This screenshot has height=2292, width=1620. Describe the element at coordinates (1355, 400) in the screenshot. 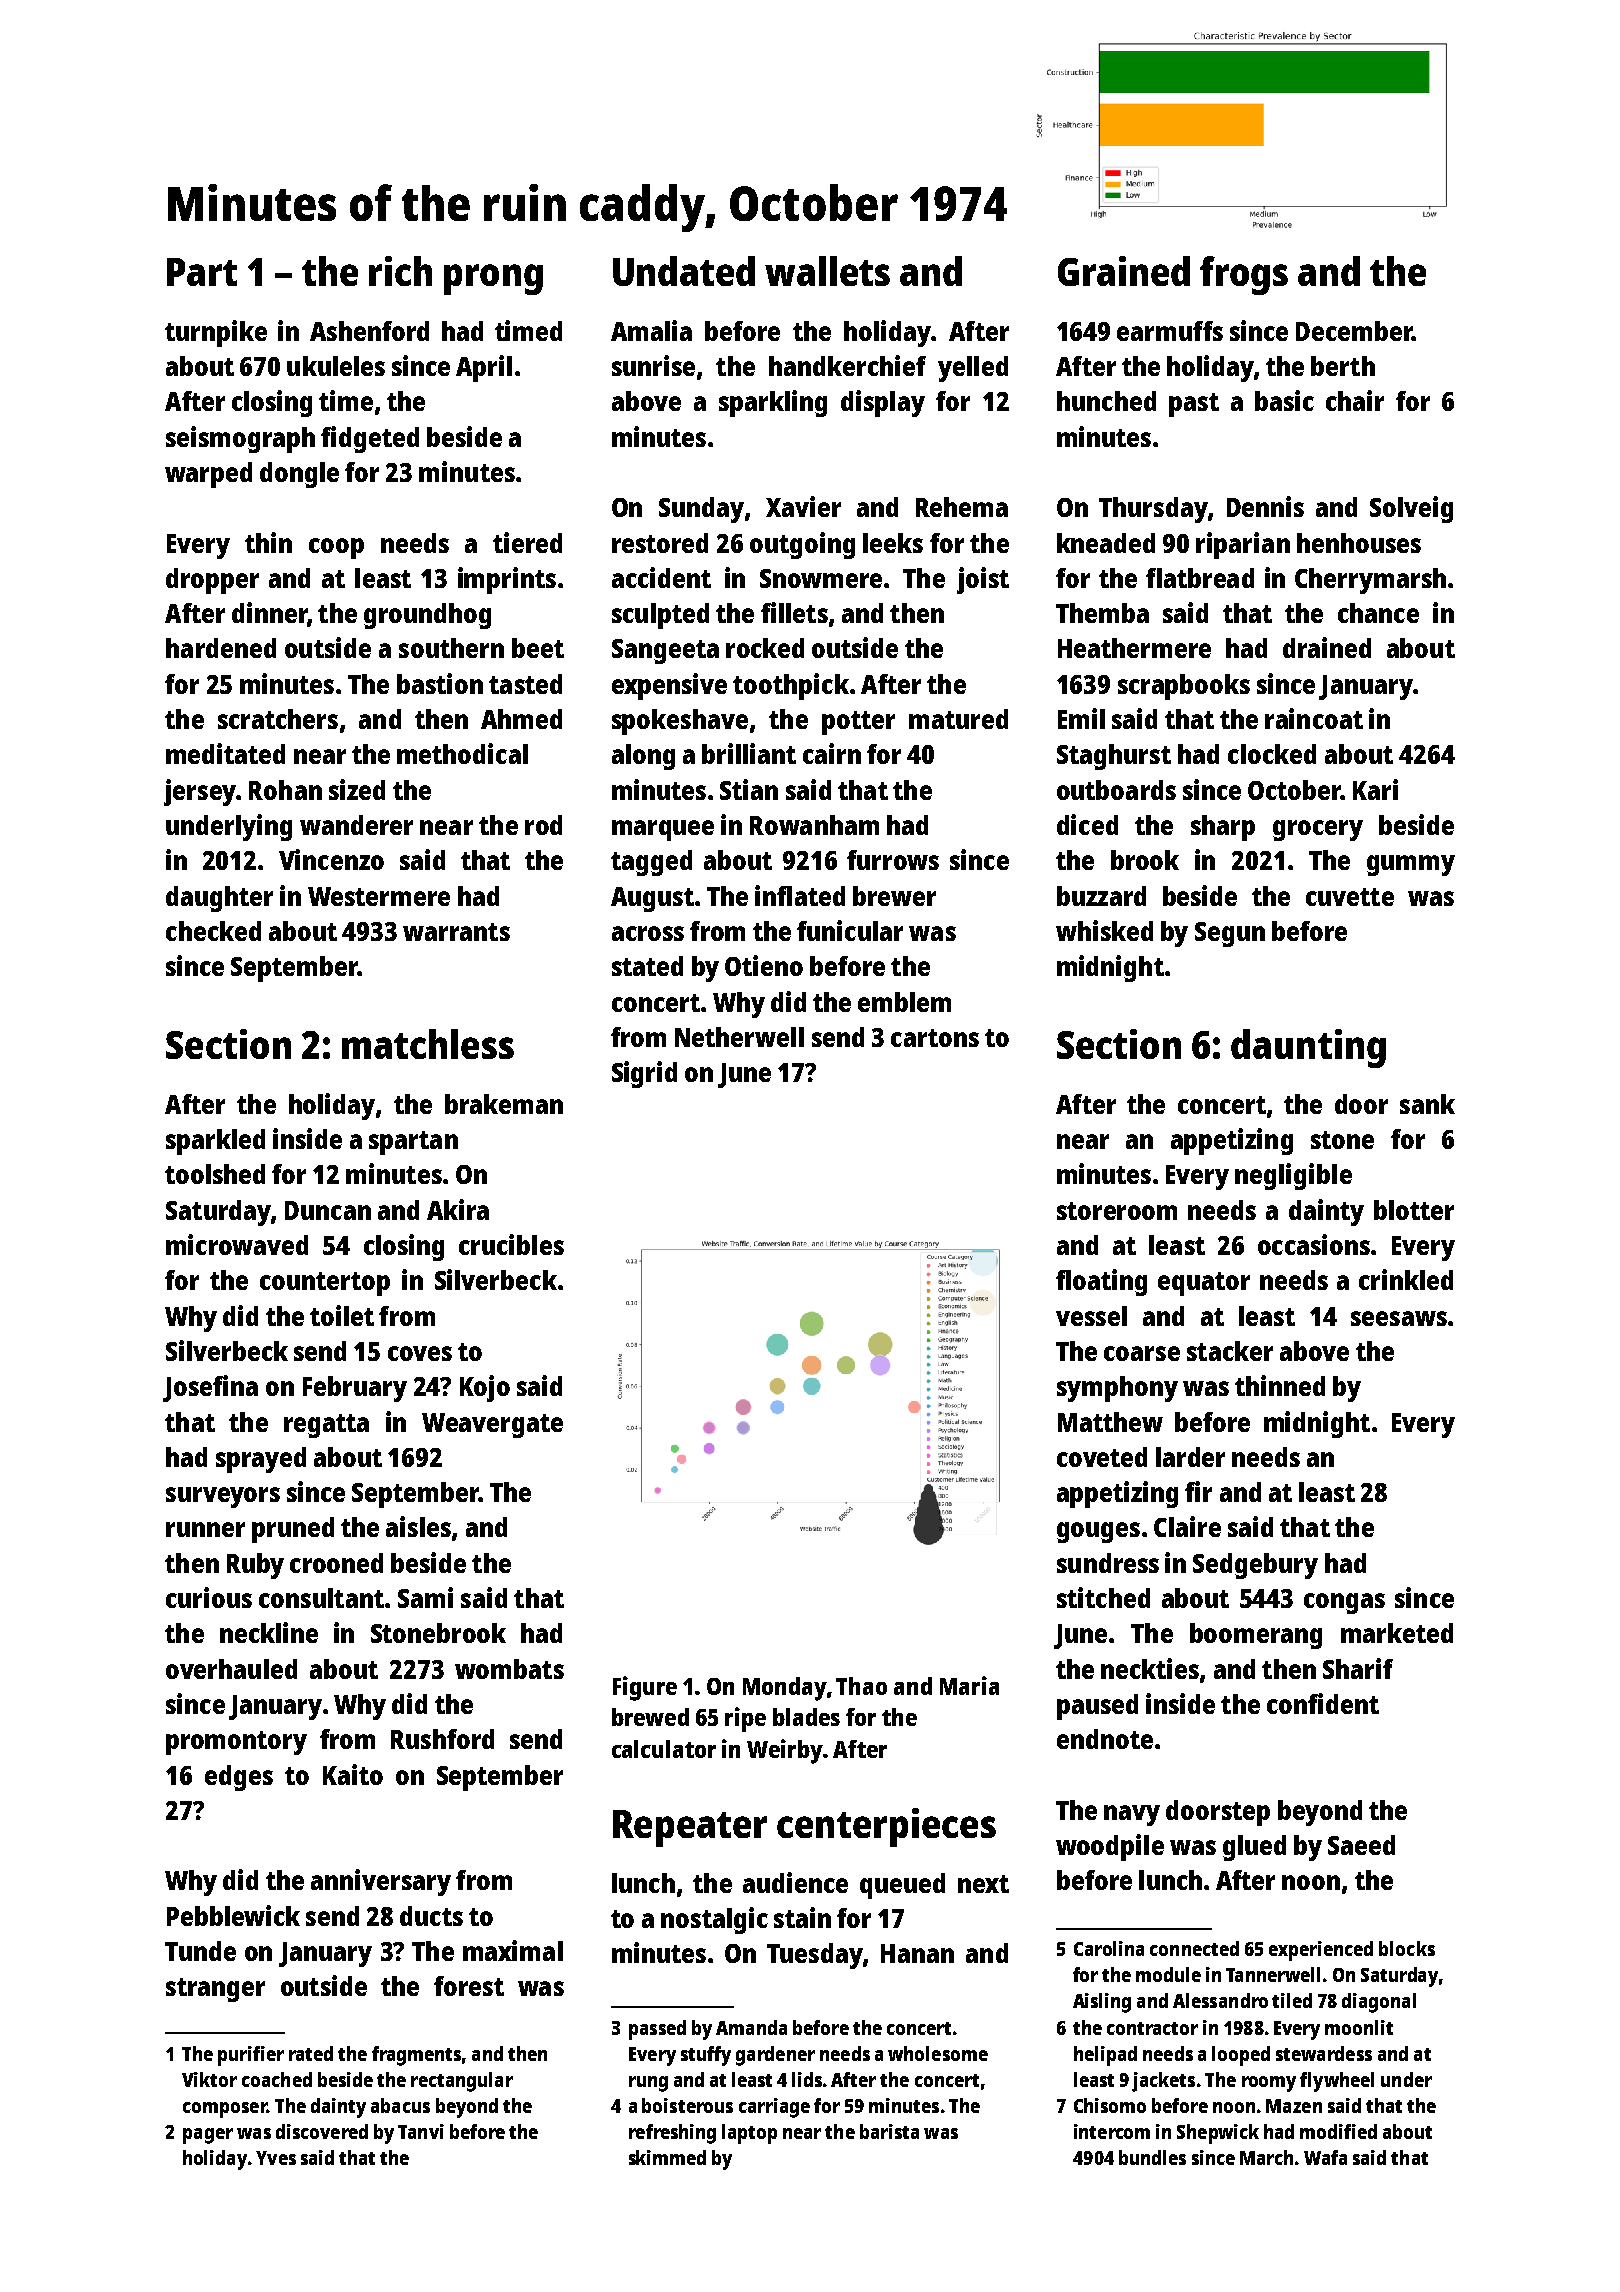

I see `chair` at that location.
